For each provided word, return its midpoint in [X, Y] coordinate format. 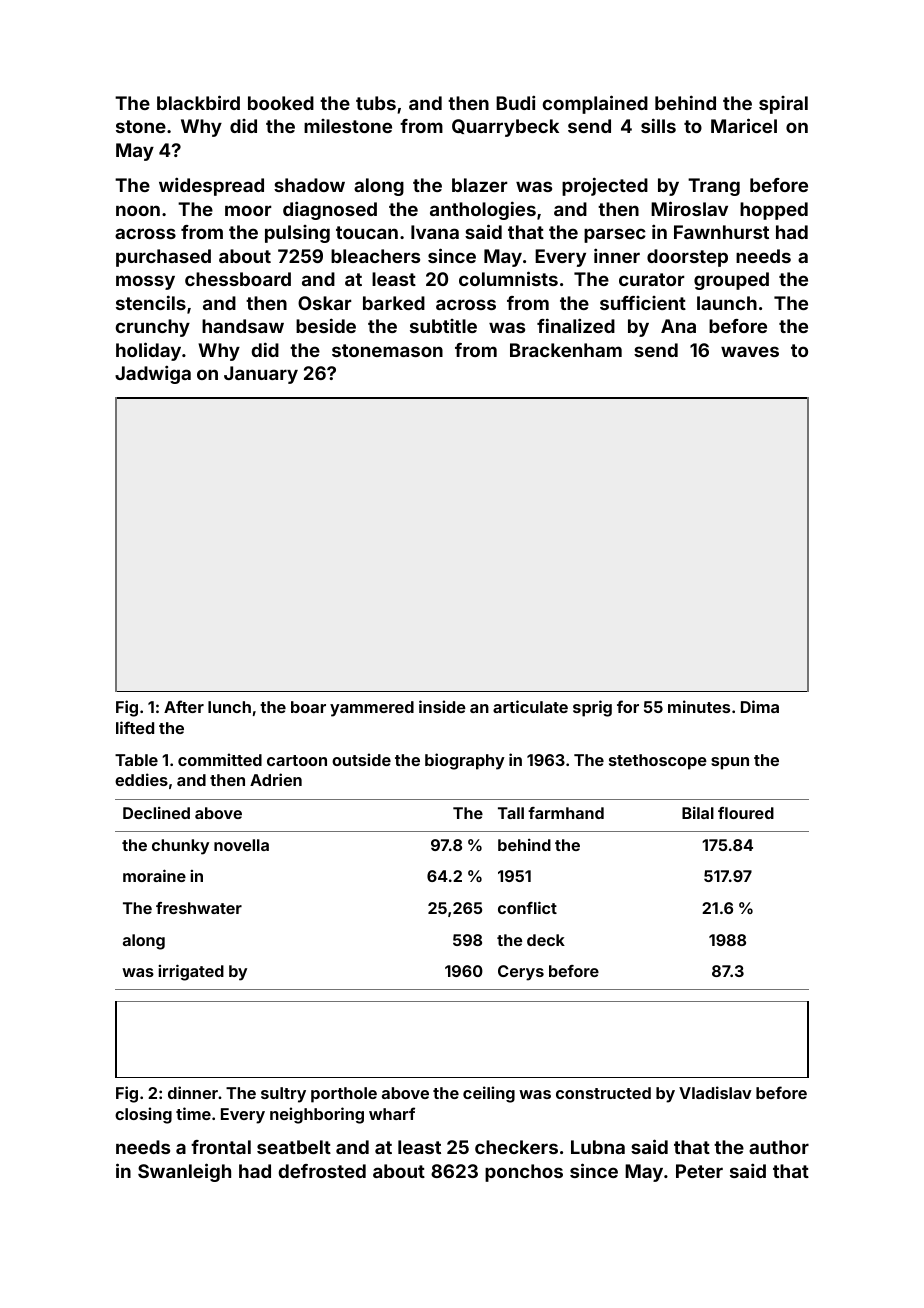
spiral [783, 105]
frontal [221, 1147]
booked [281, 103]
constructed [603, 1093]
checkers [516, 1147]
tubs [376, 103]
